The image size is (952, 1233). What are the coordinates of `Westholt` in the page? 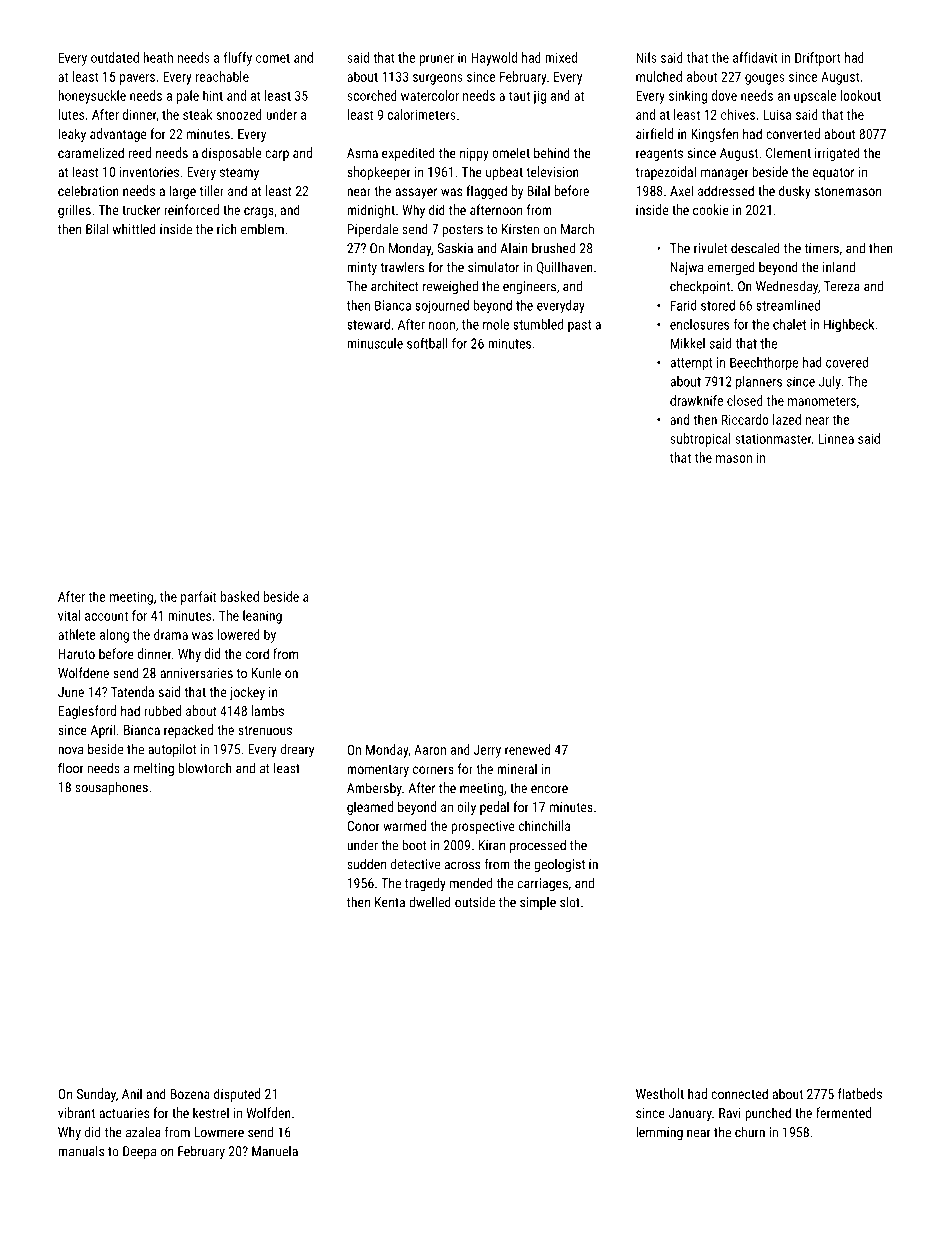 It's located at (660, 1093).
